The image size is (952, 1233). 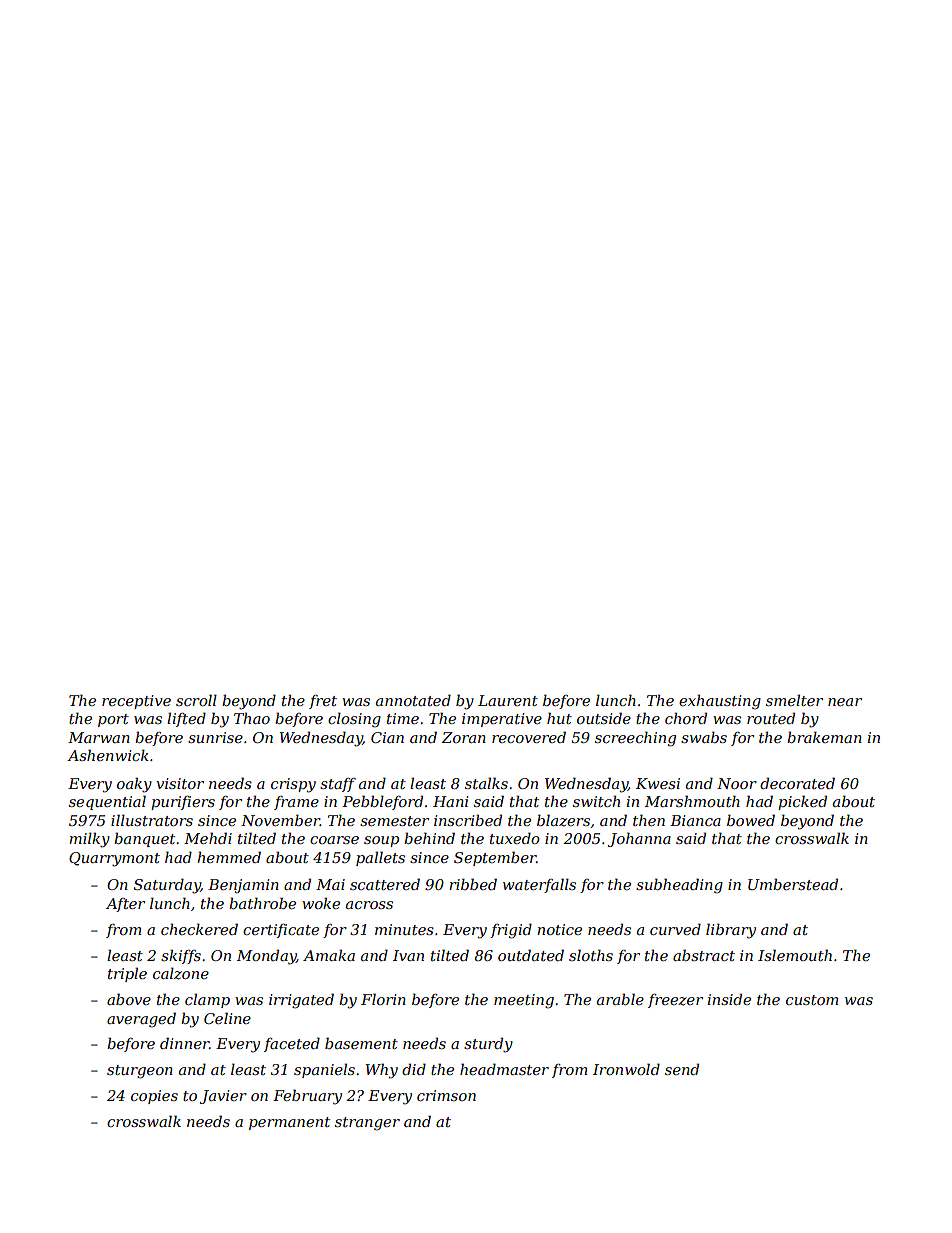 What do you see at coordinates (196, 700) in the screenshot?
I see `scroll` at bounding box center [196, 700].
